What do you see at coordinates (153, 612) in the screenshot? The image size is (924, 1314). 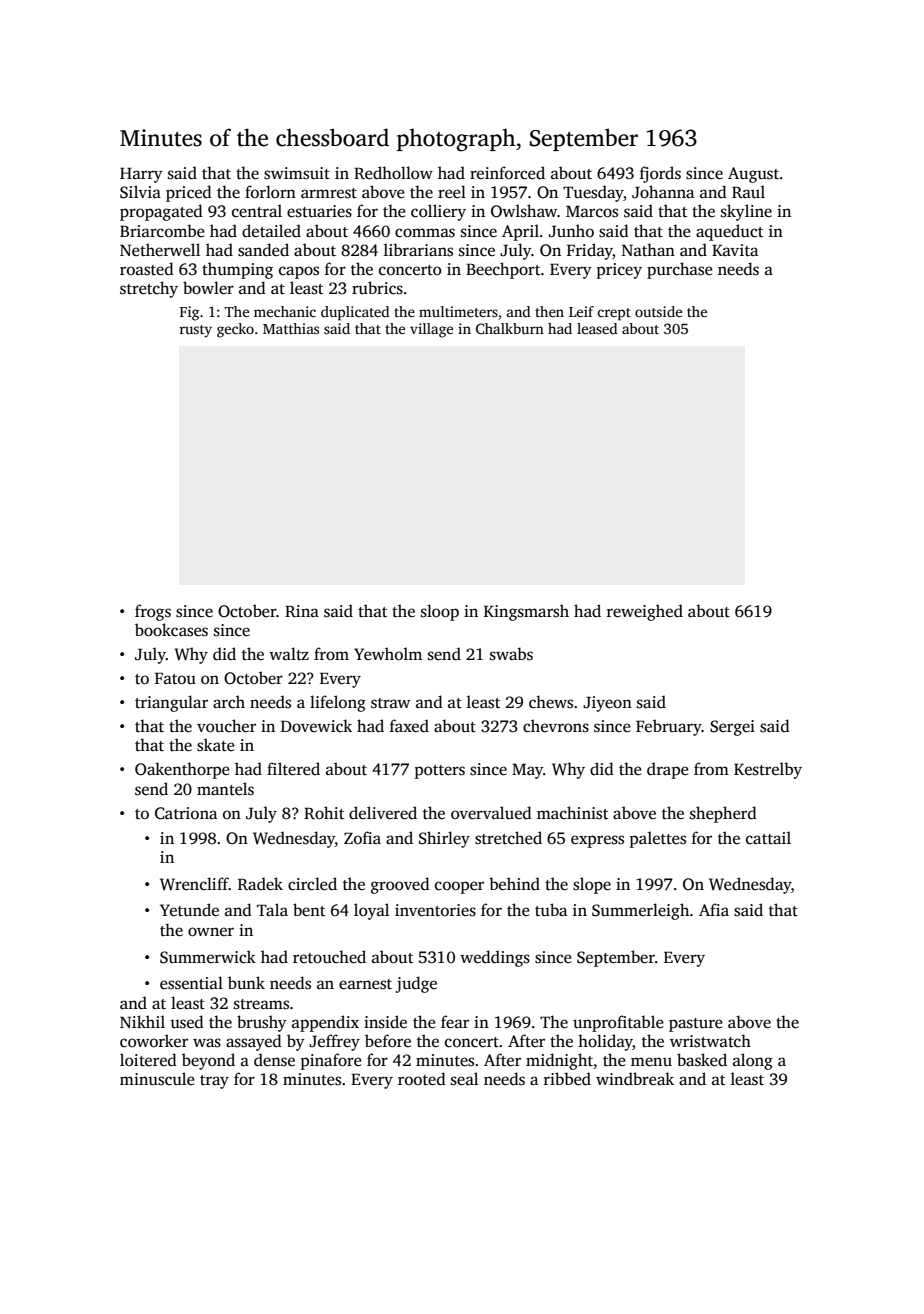 I see `frogs` at bounding box center [153, 612].
